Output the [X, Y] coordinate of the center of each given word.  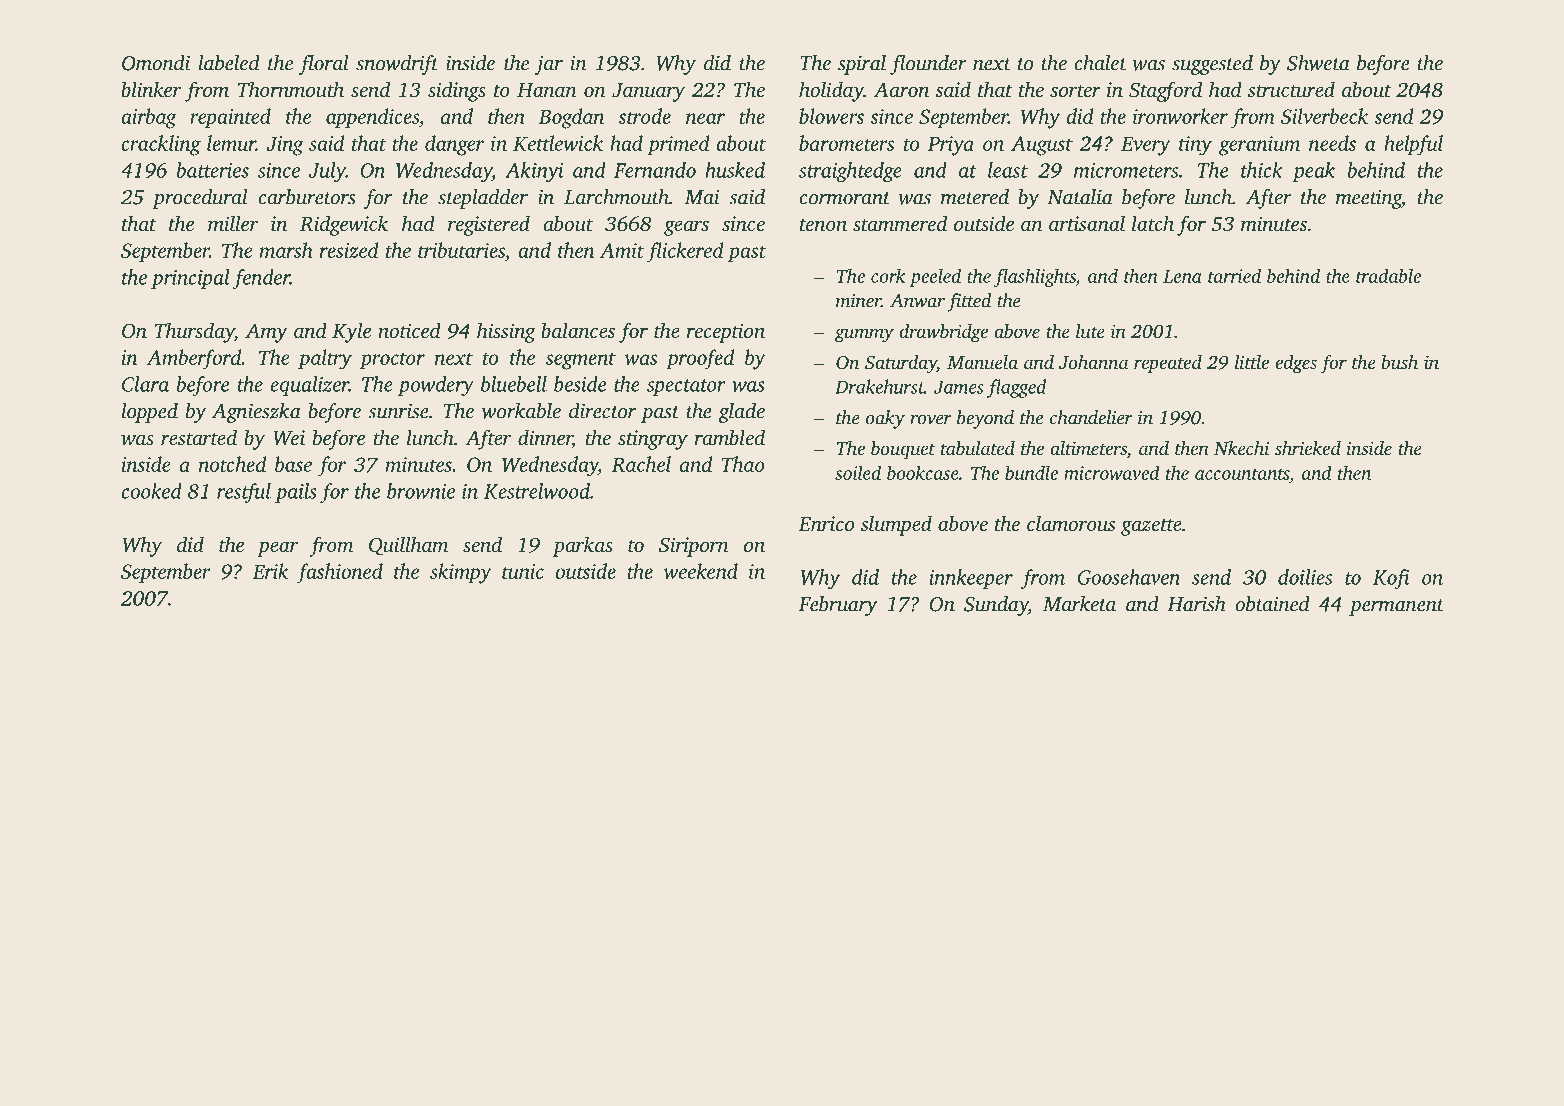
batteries [212, 170]
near [705, 118]
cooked [151, 491]
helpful [1413, 145]
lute [1090, 331]
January [648, 92]
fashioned [339, 573]
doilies [1305, 577]
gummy [864, 335]
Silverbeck [1324, 116]
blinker [151, 89]
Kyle [351, 332]
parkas [583, 546]
